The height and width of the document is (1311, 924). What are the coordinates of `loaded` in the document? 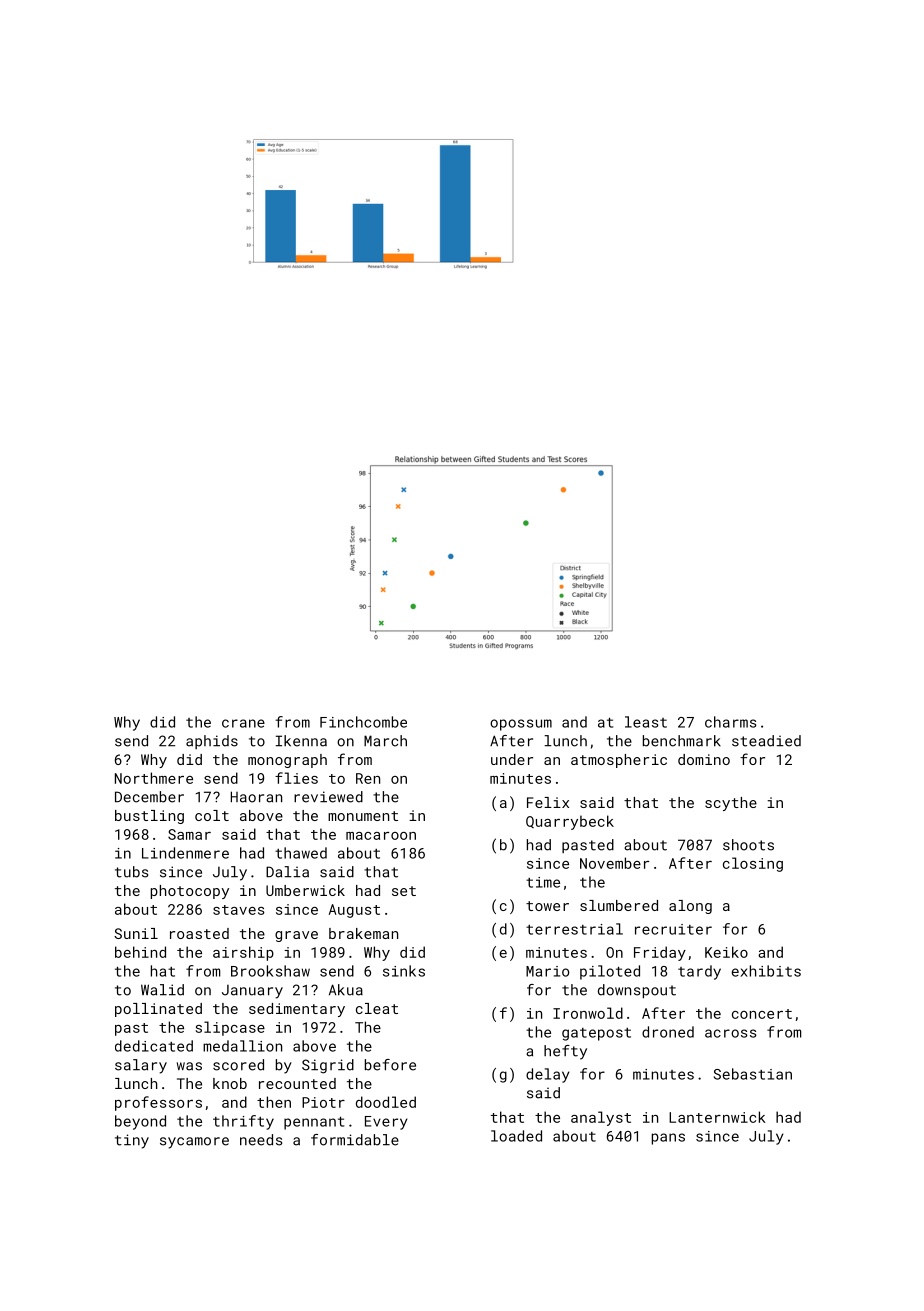 It's located at (516, 1136).
